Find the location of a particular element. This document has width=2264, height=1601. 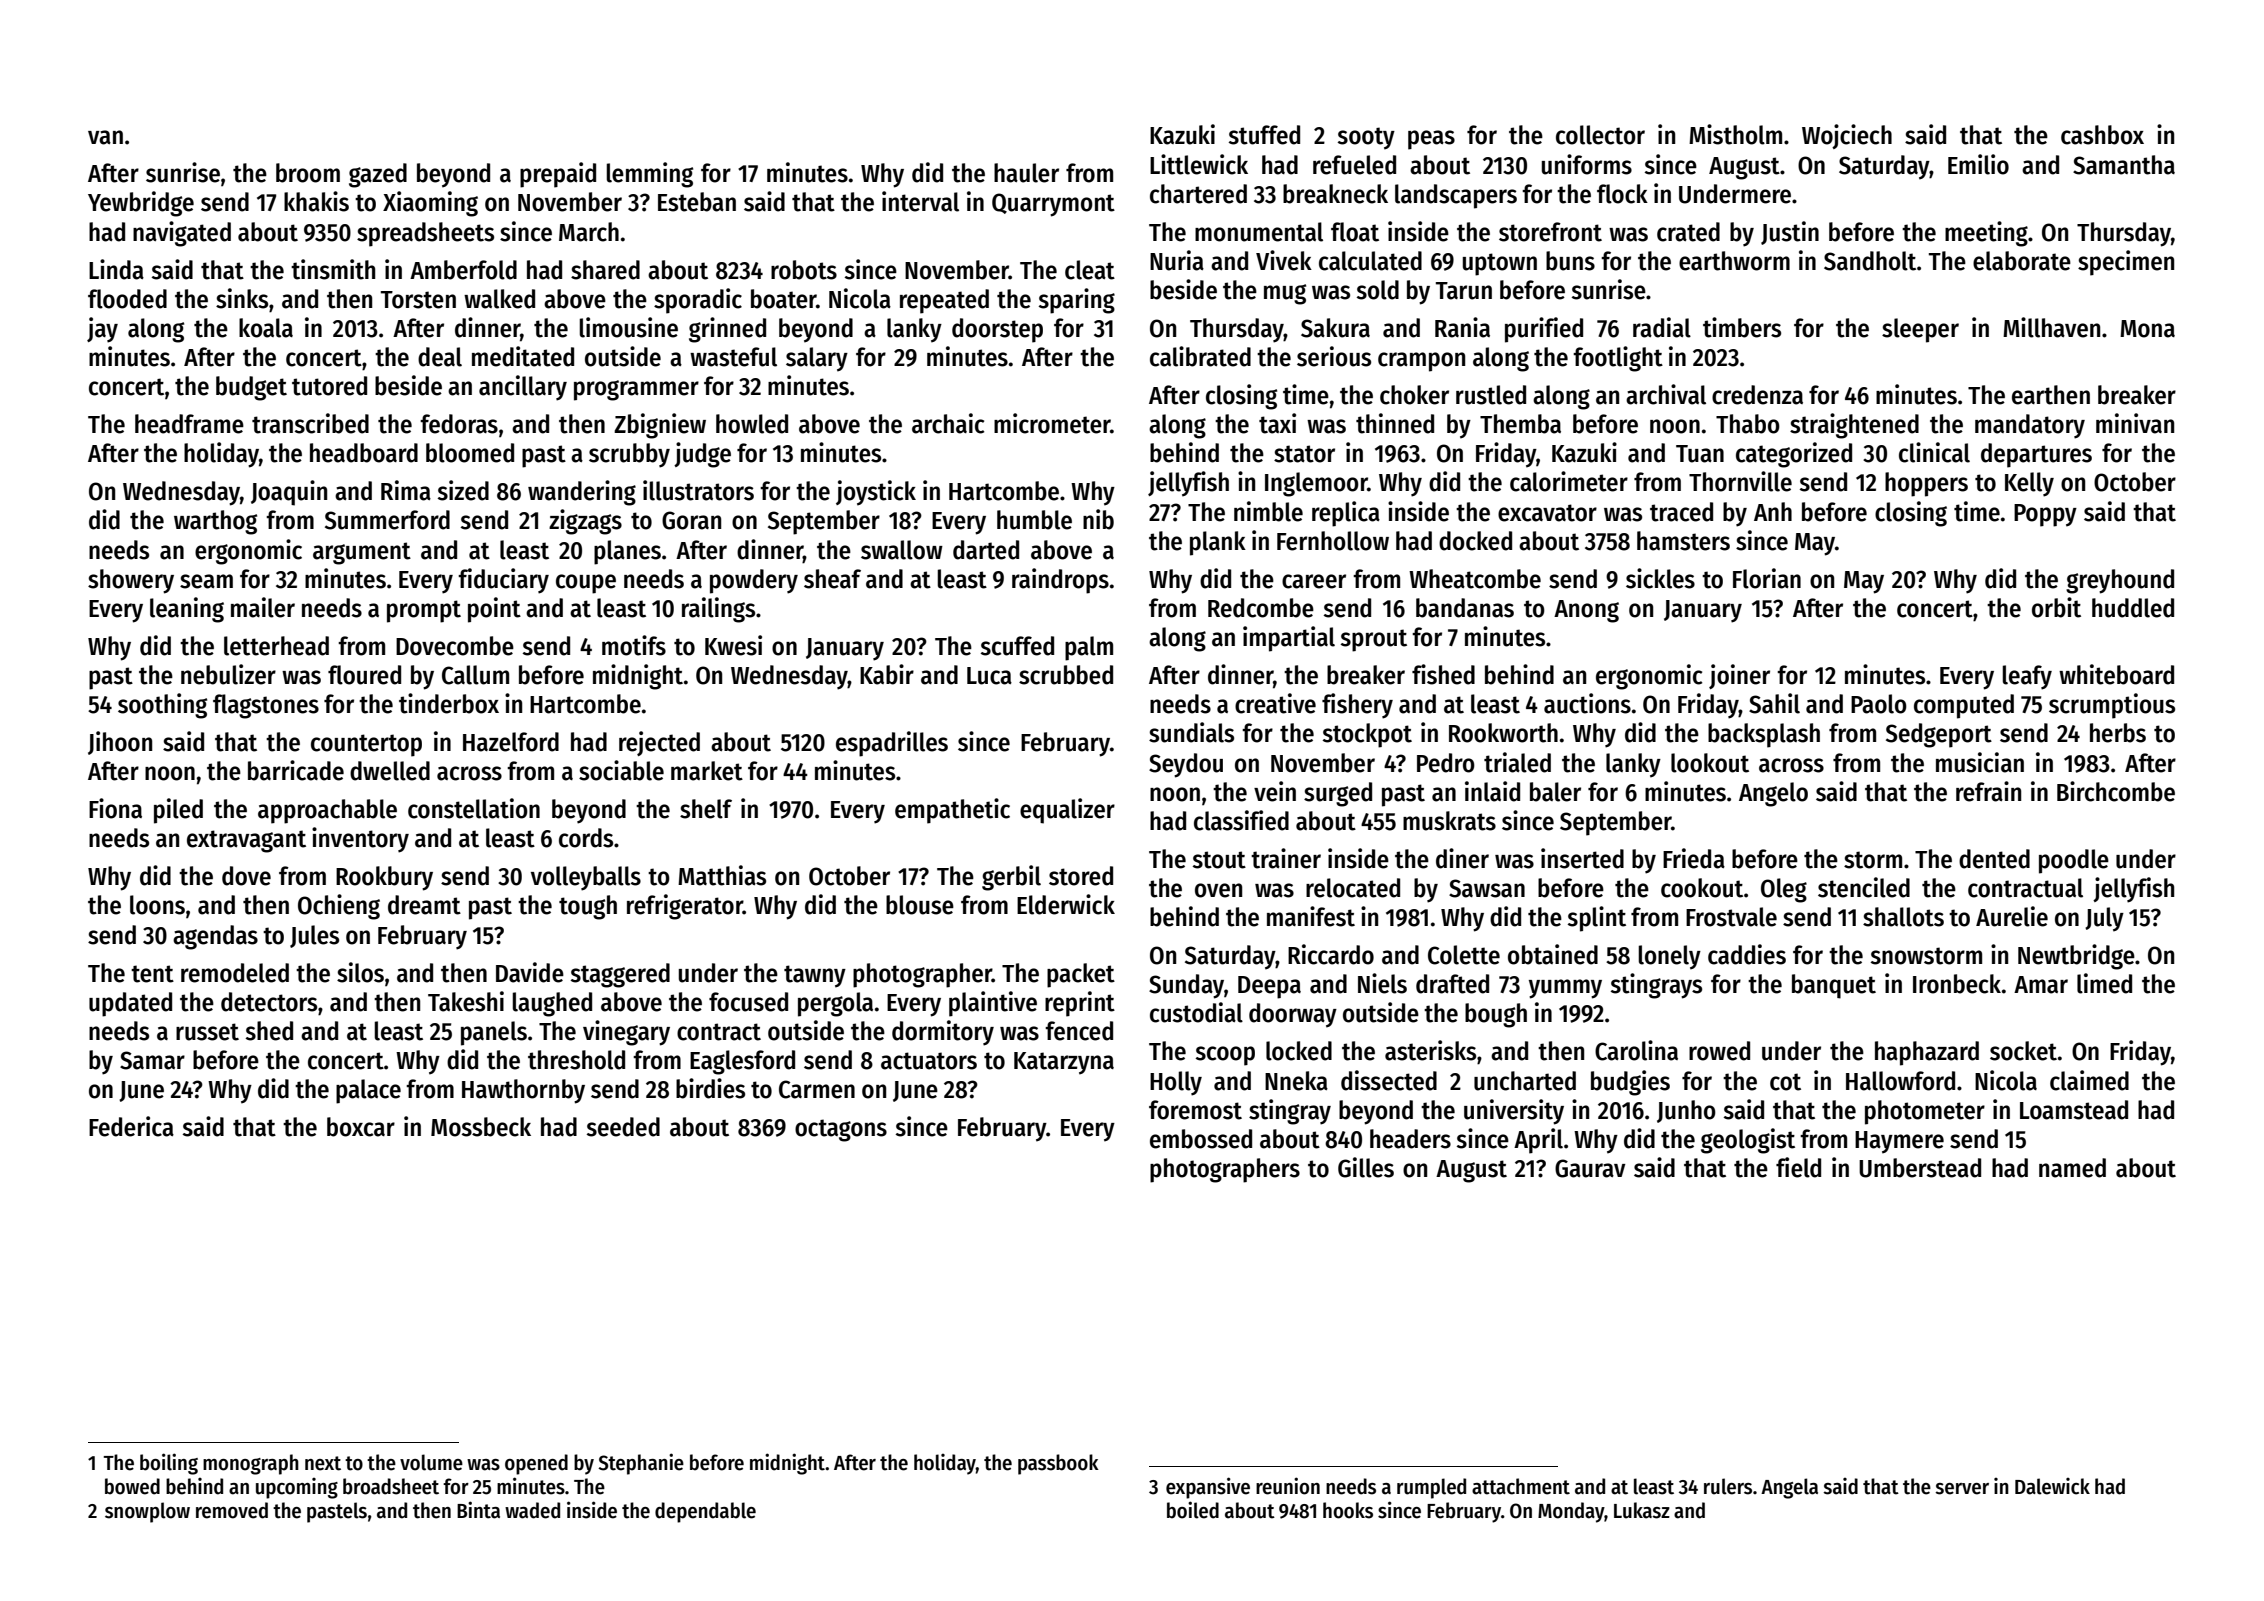

stuffed is located at coordinates (1264, 135).
